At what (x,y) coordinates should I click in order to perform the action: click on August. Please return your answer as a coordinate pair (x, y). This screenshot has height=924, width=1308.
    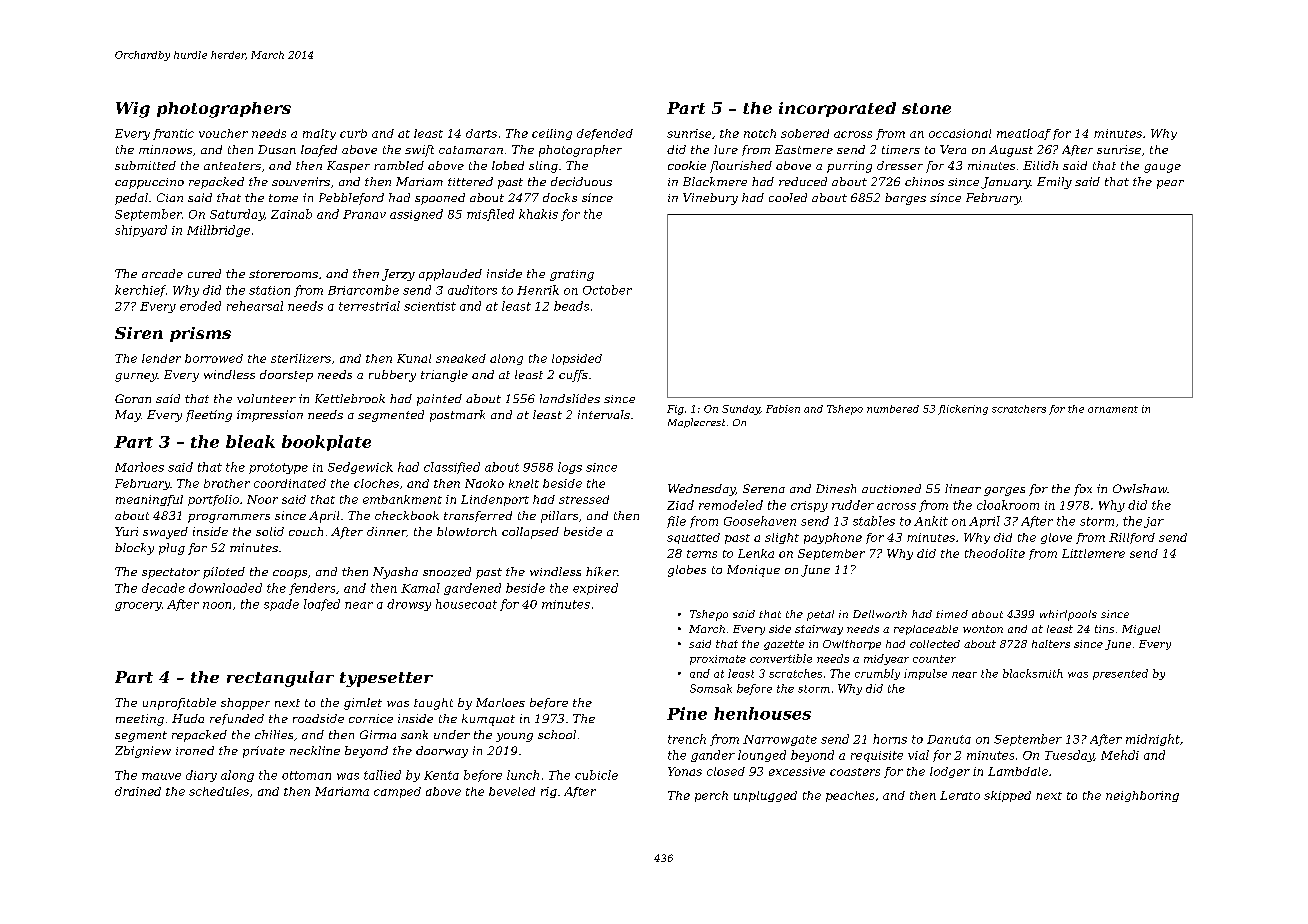
    Looking at the image, I should click on (1011, 151).
